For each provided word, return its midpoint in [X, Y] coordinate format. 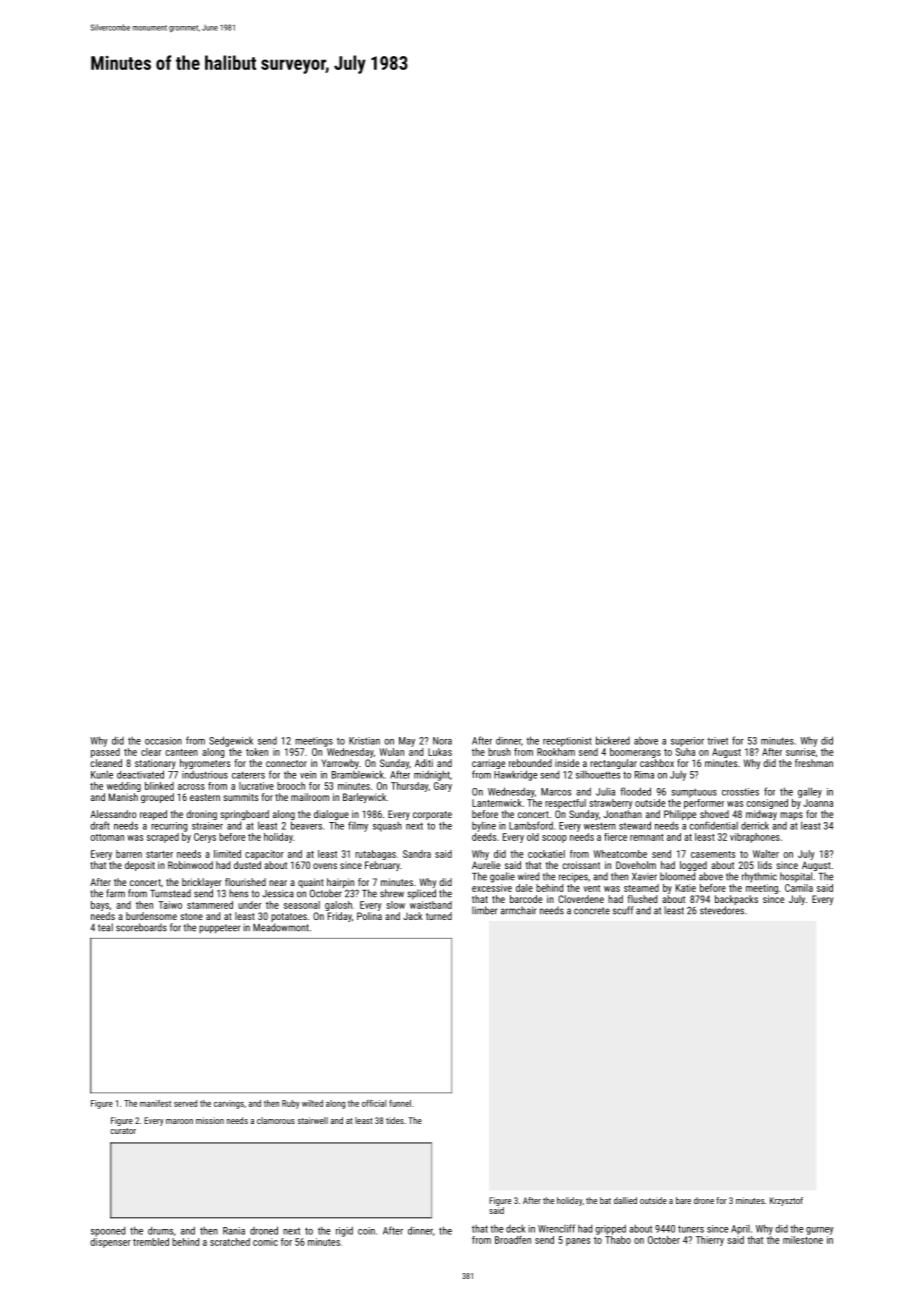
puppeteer [219, 929]
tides [395, 1120]
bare [683, 1200]
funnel [400, 1103]
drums [160, 1231]
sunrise [800, 752]
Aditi [424, 763]
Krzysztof [786, 1201]
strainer [207, 826]
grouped [157, 798]
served [185, 1103]
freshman [814, 763]
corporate [432, 815]
